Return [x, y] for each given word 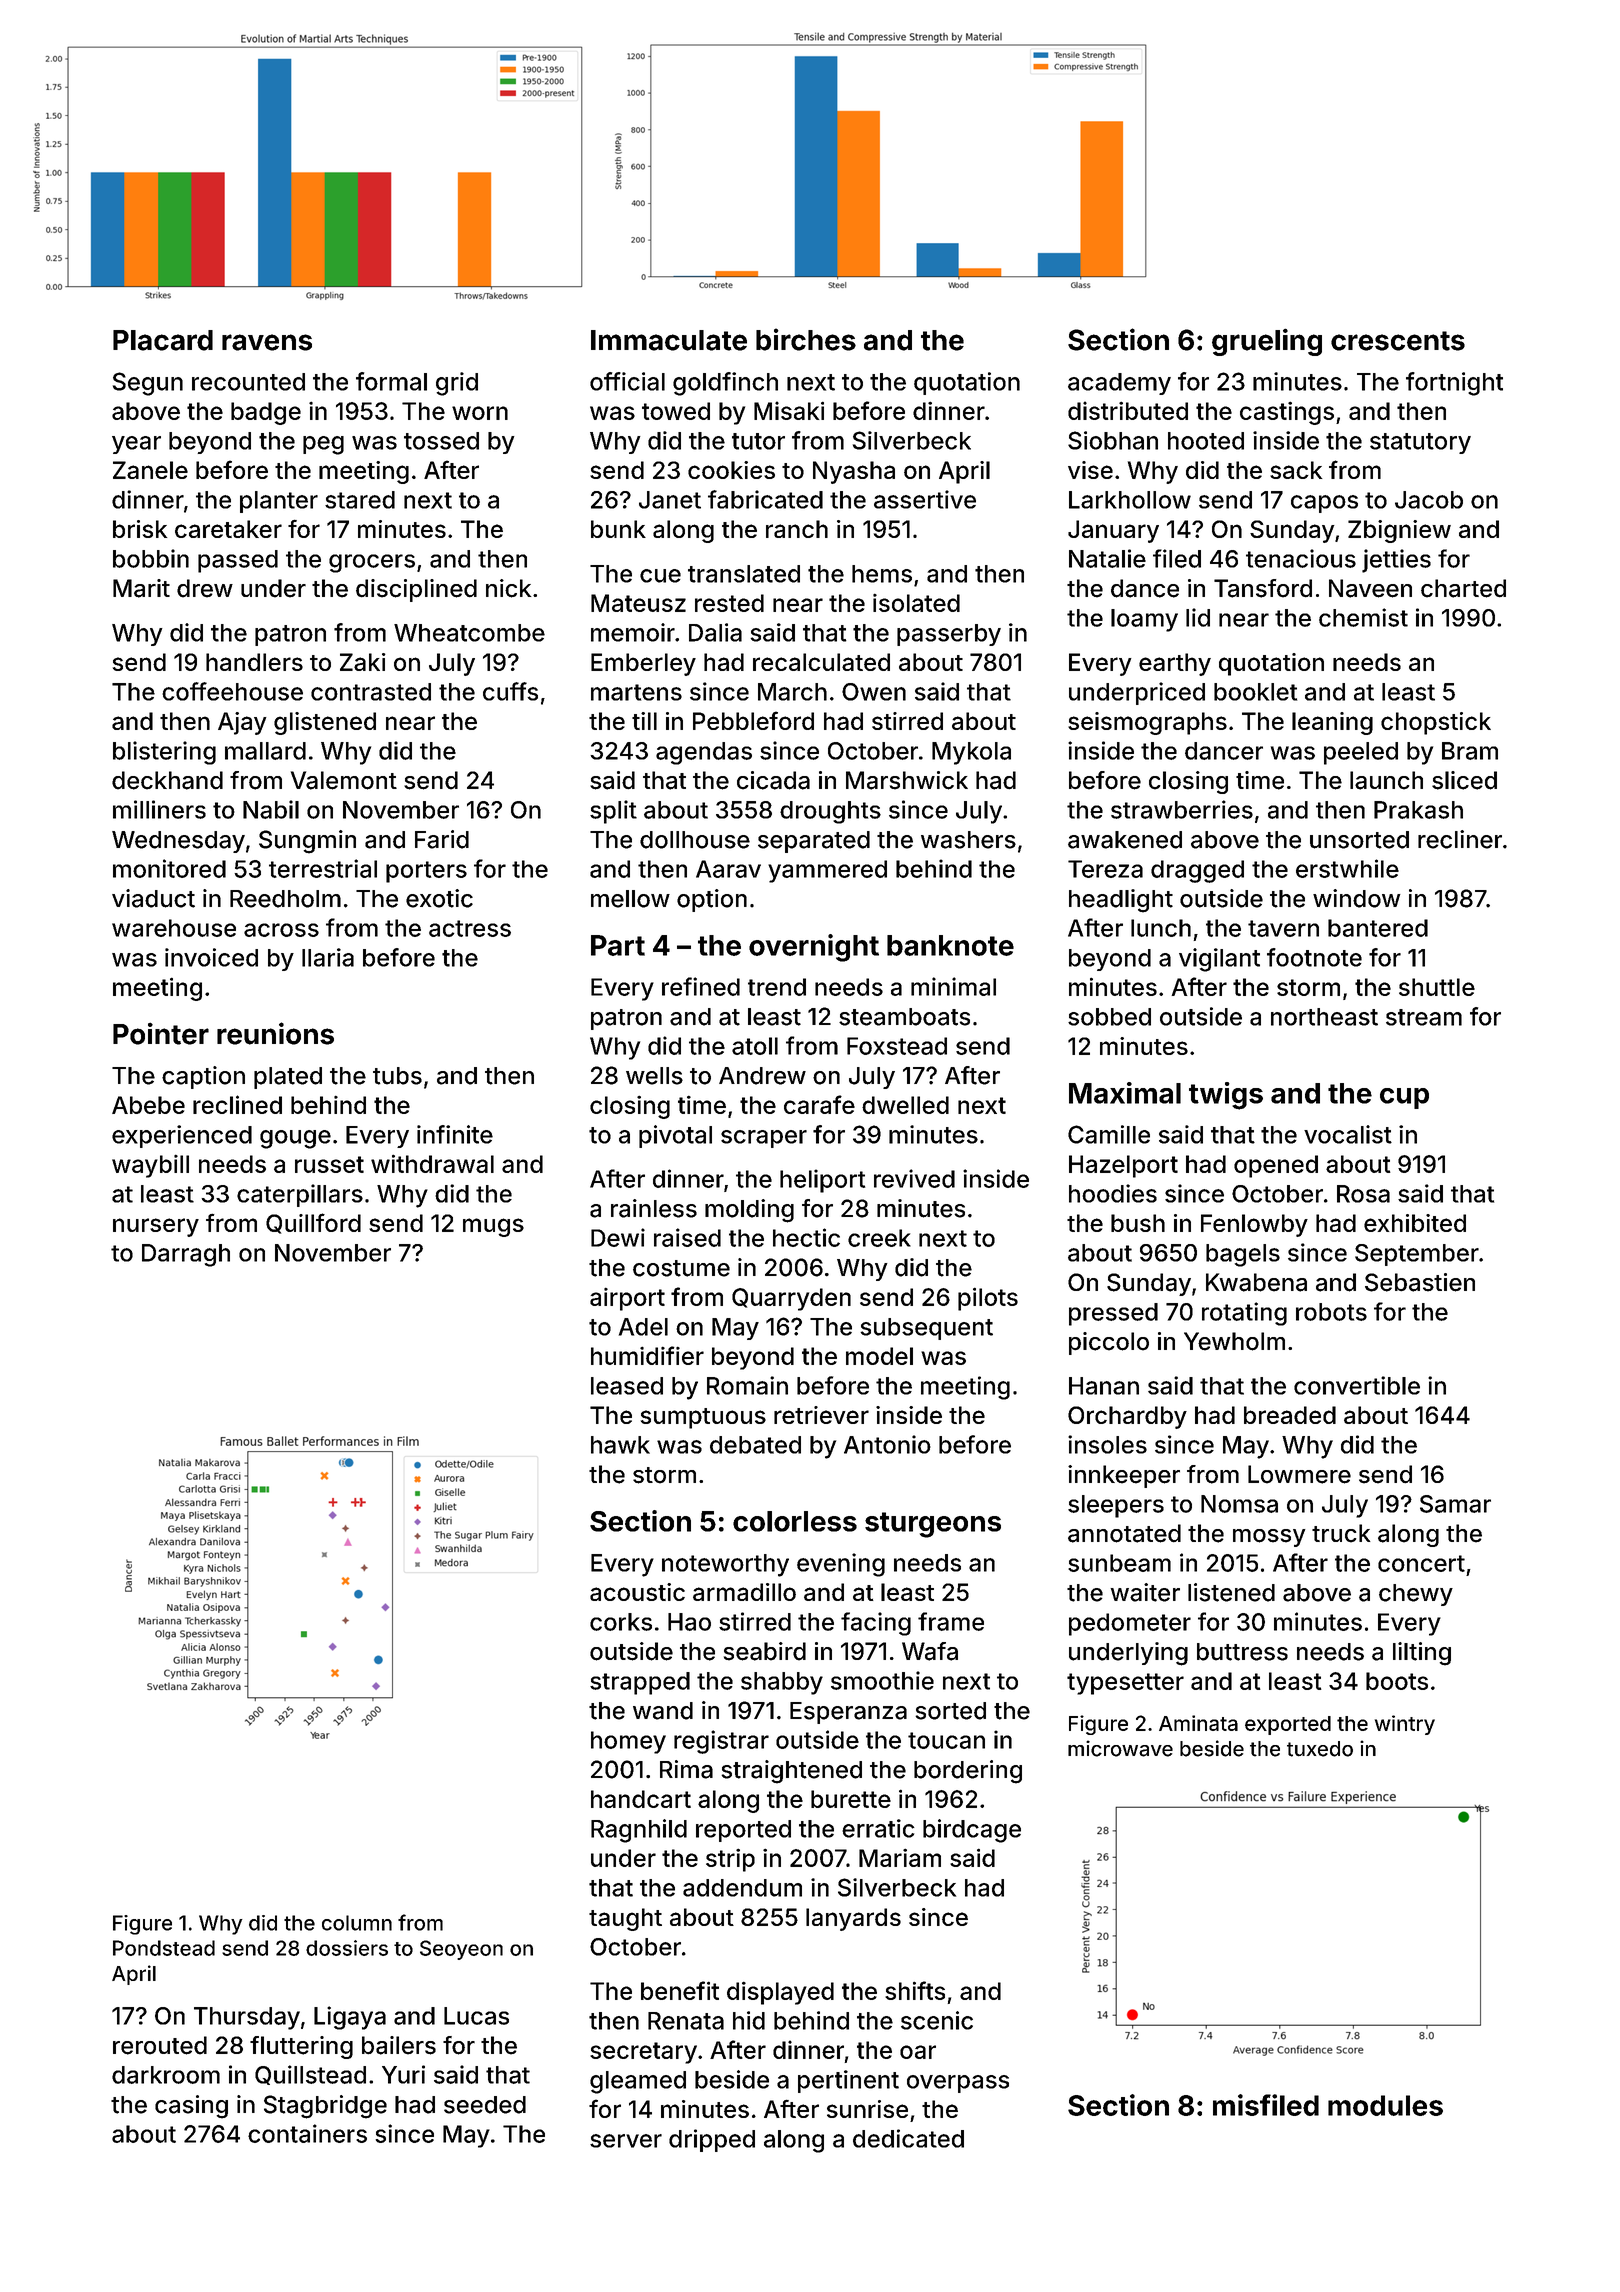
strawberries [1182, 809]
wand [663, 1711]
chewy [1416, 1595]
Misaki [789, 410]
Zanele [150, 470]
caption [203, 1077]
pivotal [675, 1136]
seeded [485, 2105]
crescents [1398, 341]
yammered [827, 871]
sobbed [1109, 1017]
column [357, 1923]
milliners [159, 809]
